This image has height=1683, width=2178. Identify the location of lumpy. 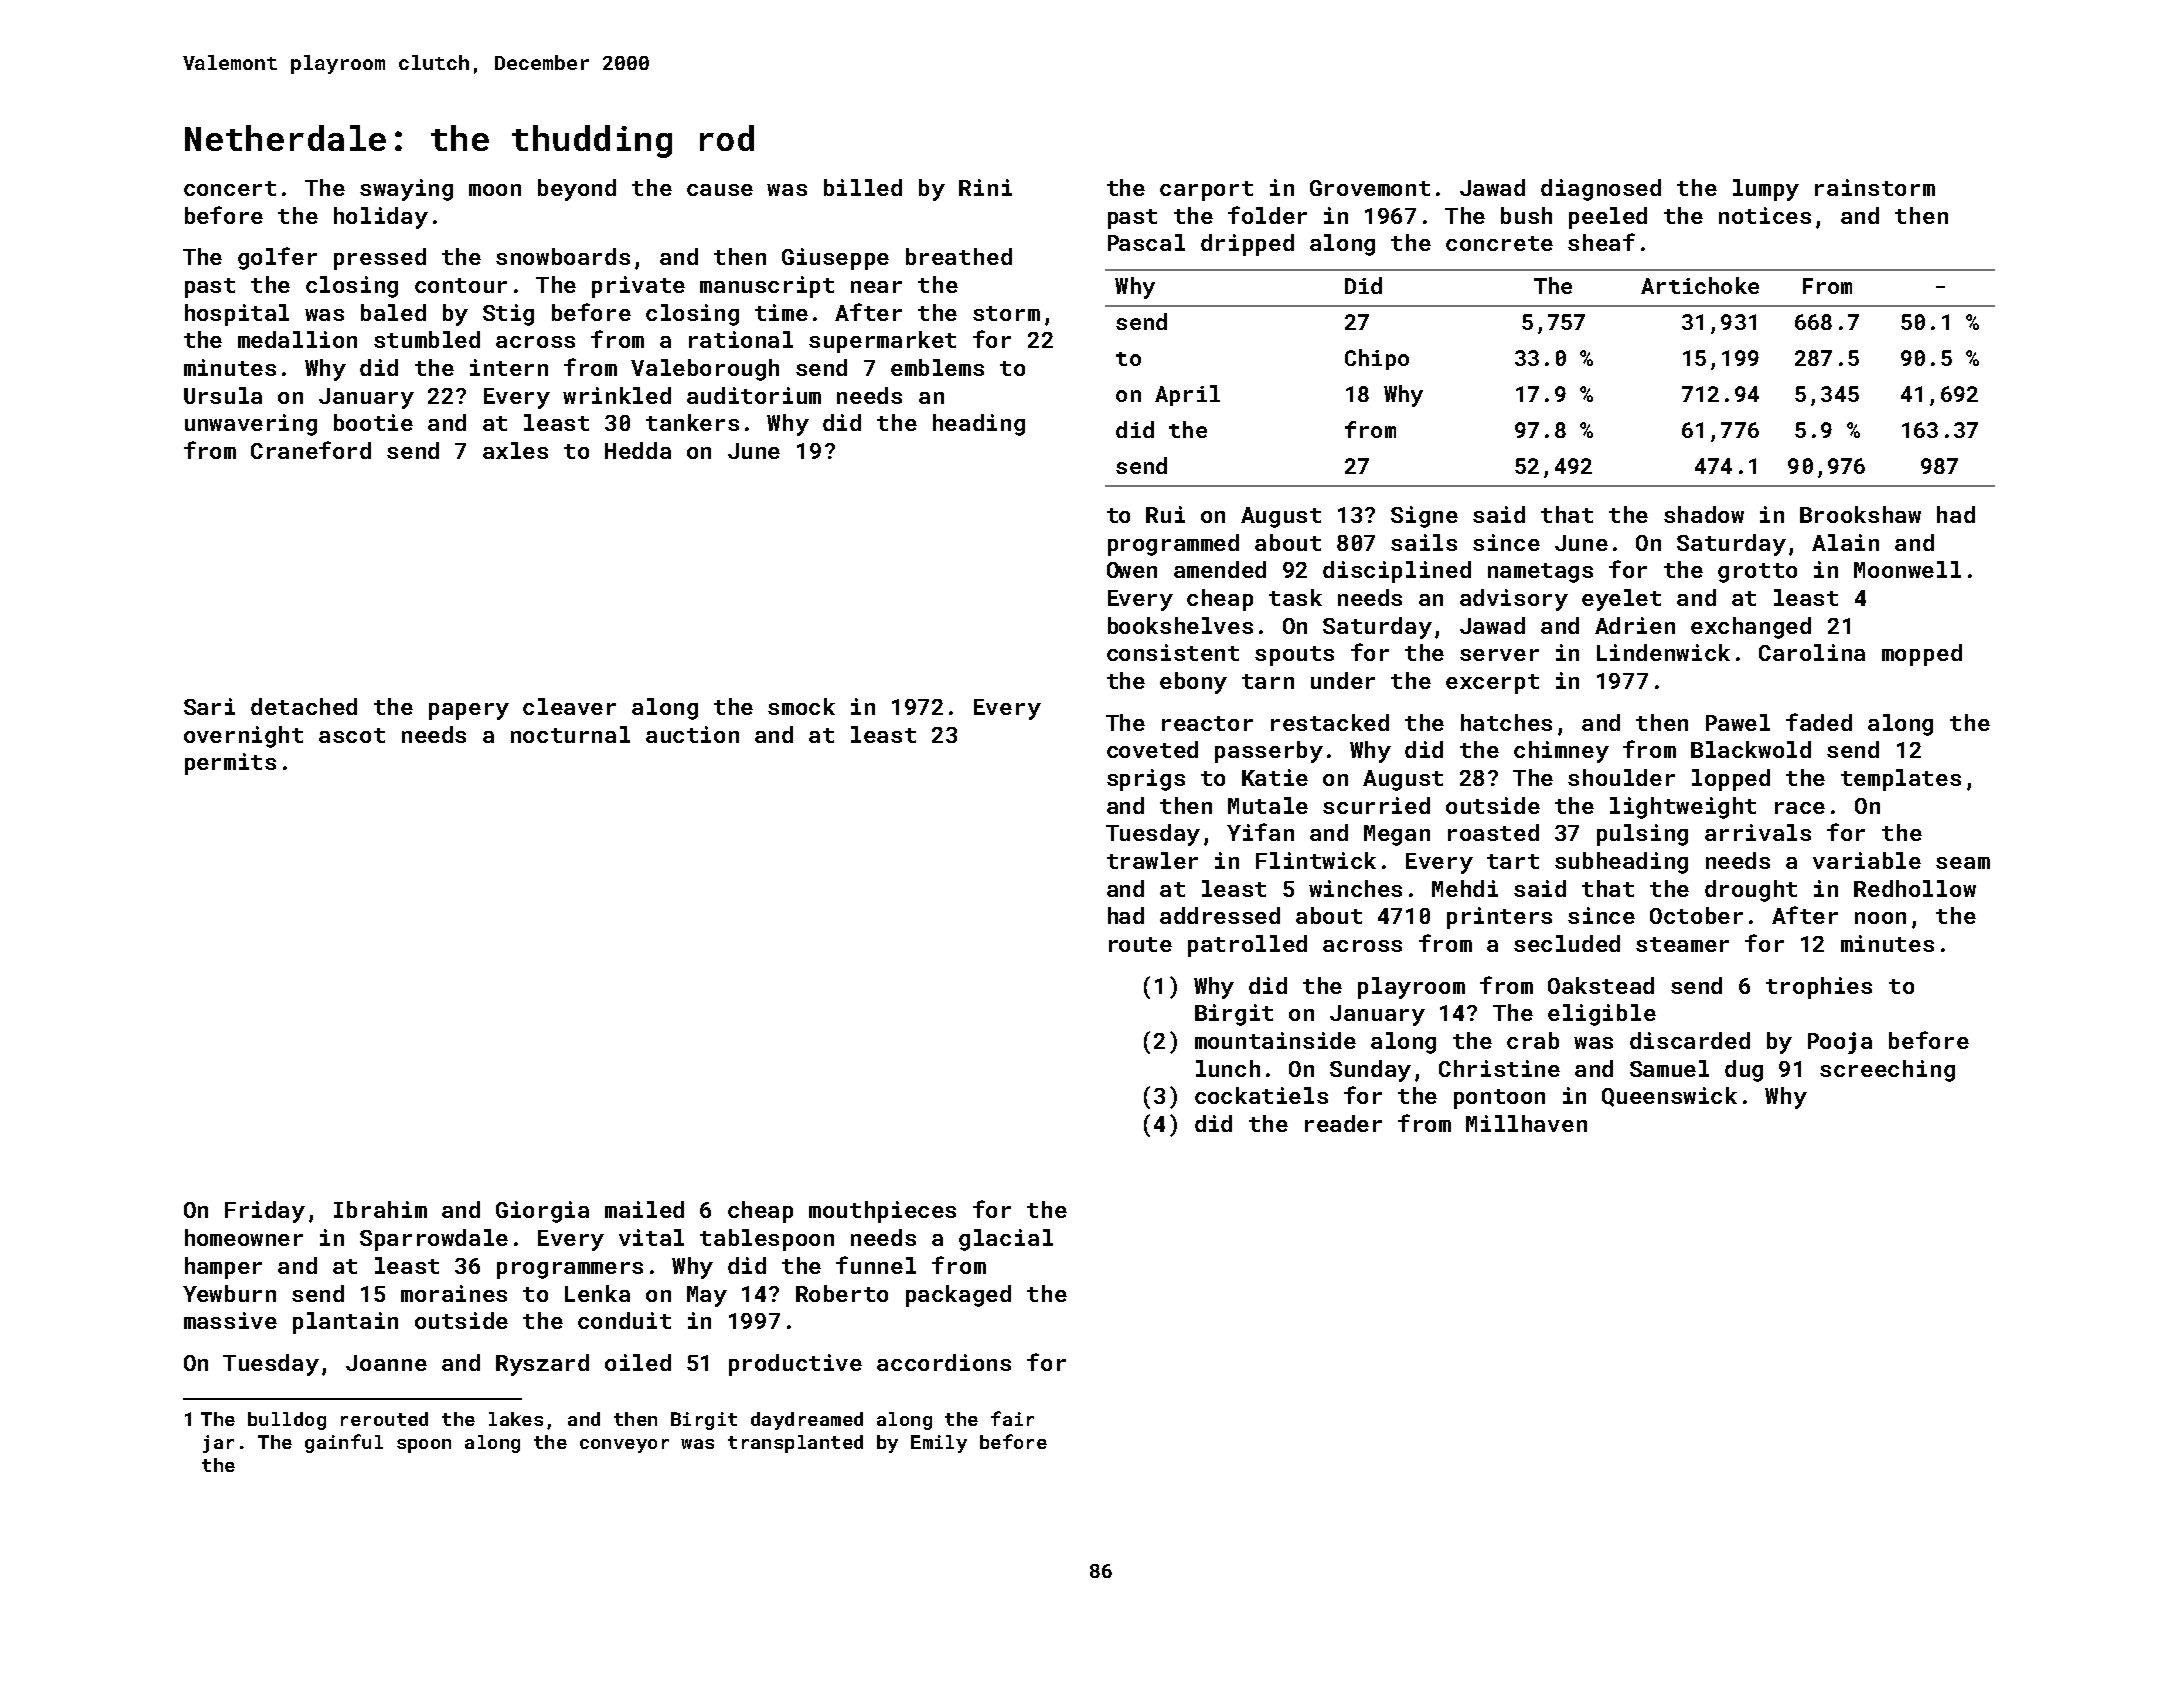
(1766, 190).
